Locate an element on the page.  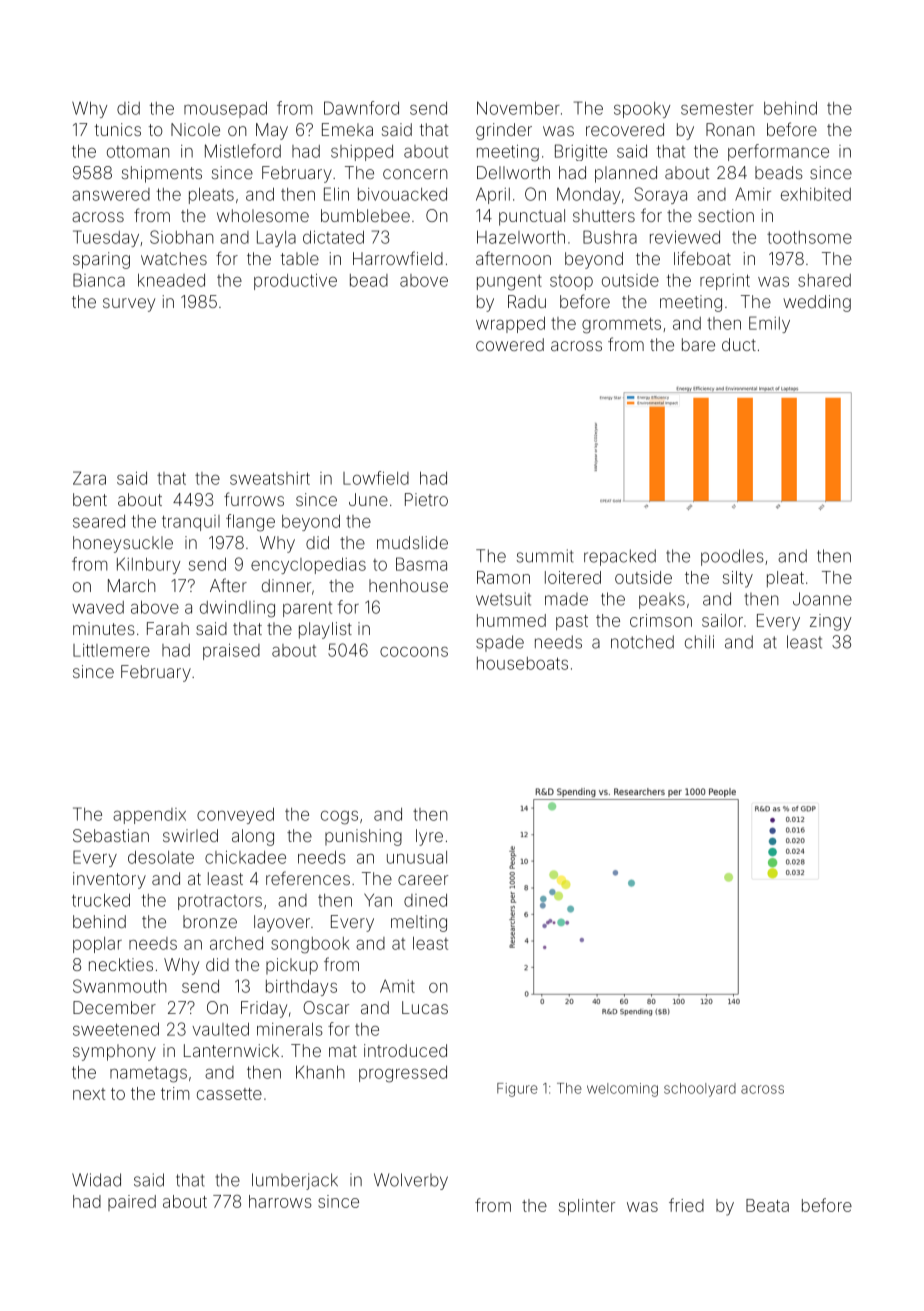
dwindling is located at coordinates (237, 609).
